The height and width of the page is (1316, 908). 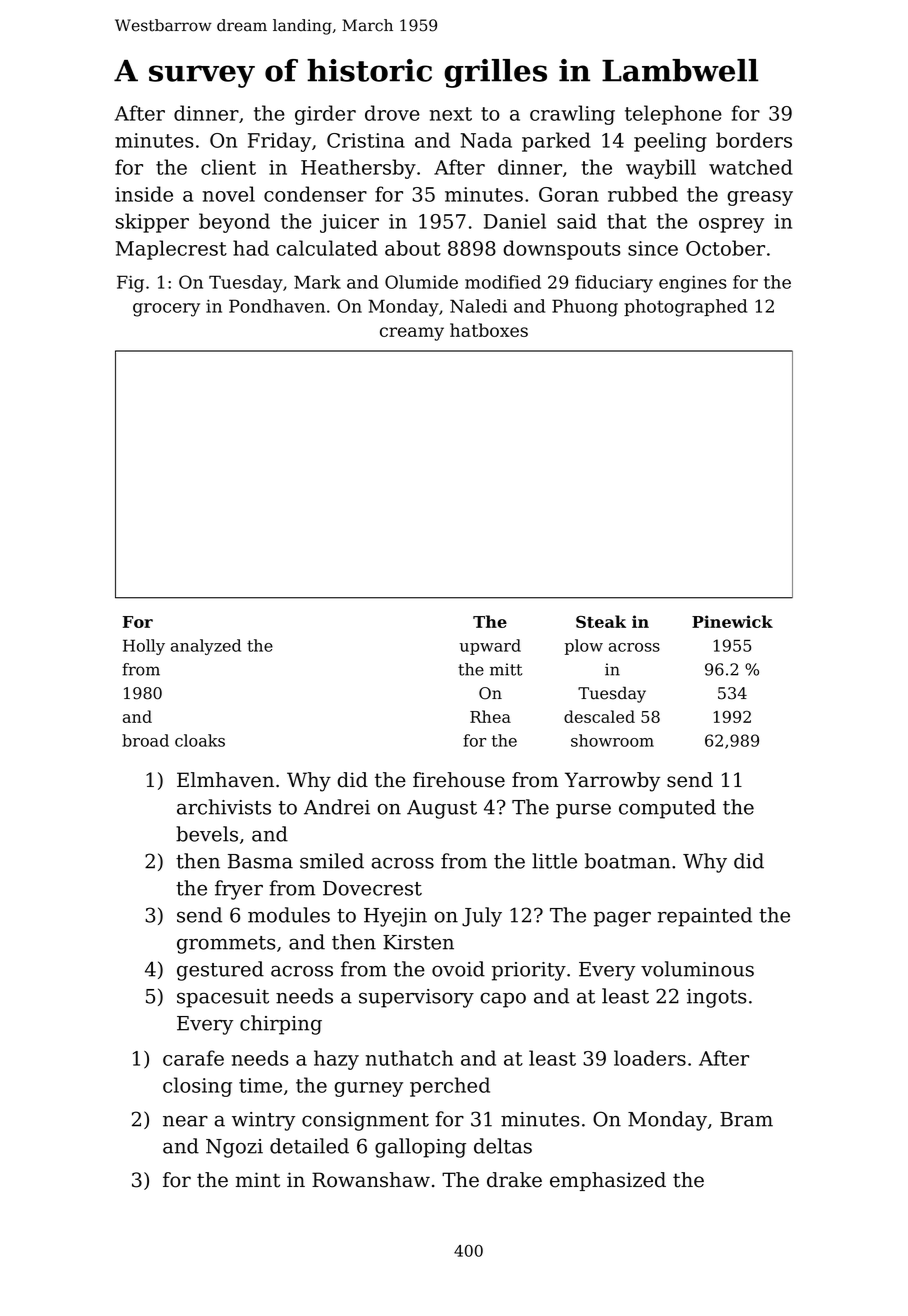 I want to click on analyzed, so click(x=206, y=647).
